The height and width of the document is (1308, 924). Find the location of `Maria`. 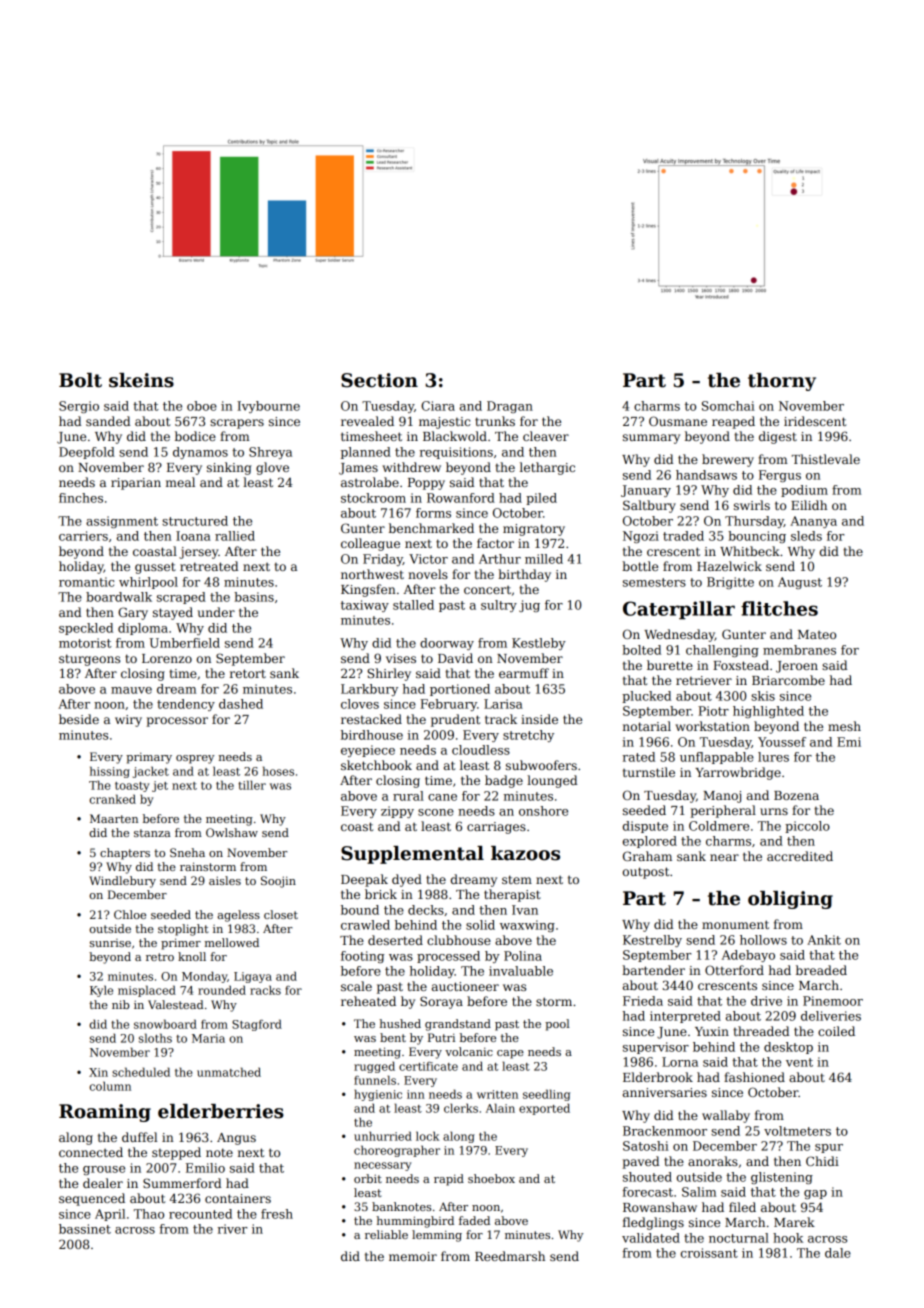

Maria is located at coordinates (208, 1038).
